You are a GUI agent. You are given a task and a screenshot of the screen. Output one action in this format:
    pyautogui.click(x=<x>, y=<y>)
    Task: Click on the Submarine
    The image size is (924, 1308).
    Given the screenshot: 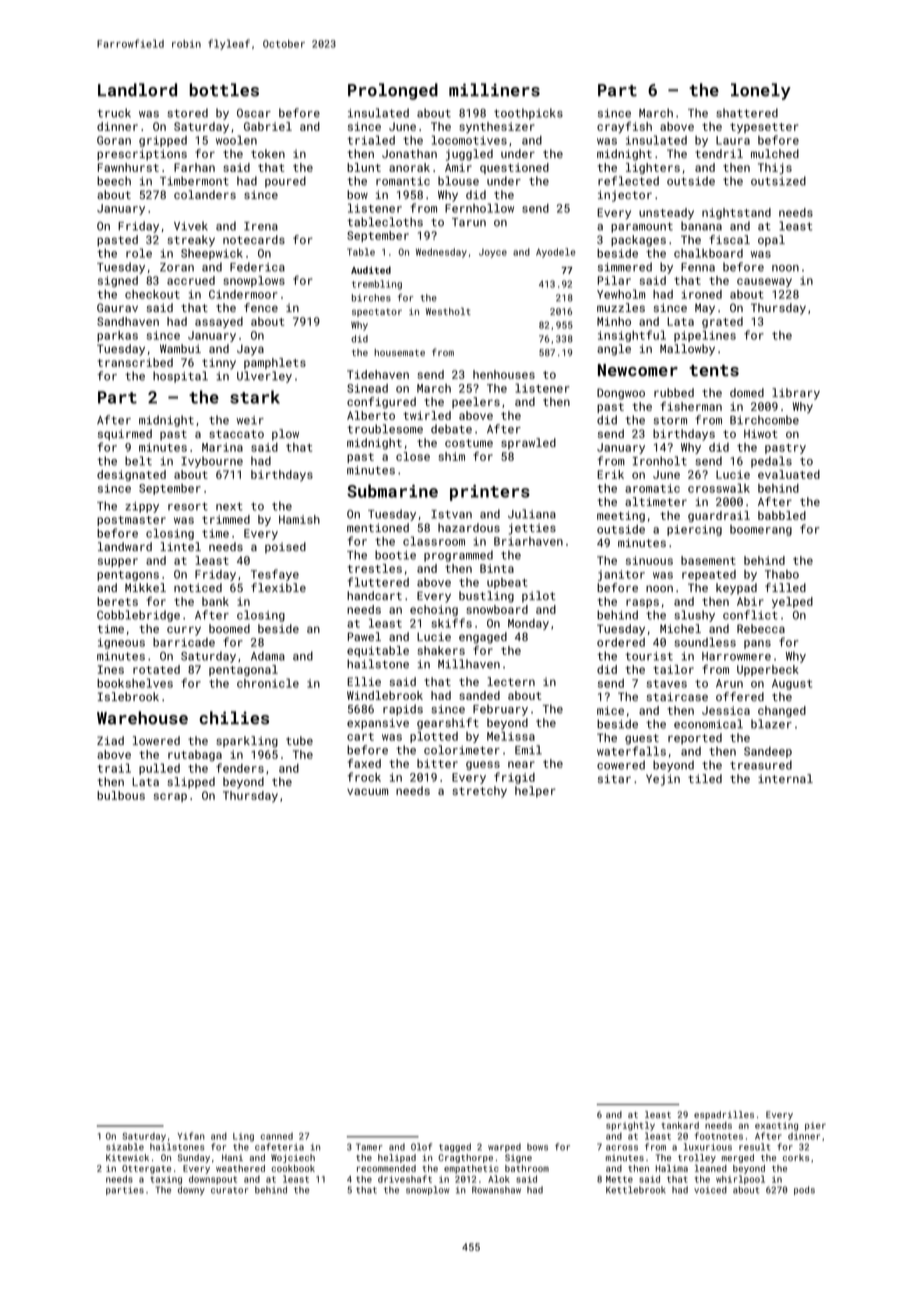 What is the action you would take?
    pyautogui.click(x=392, y=491)
